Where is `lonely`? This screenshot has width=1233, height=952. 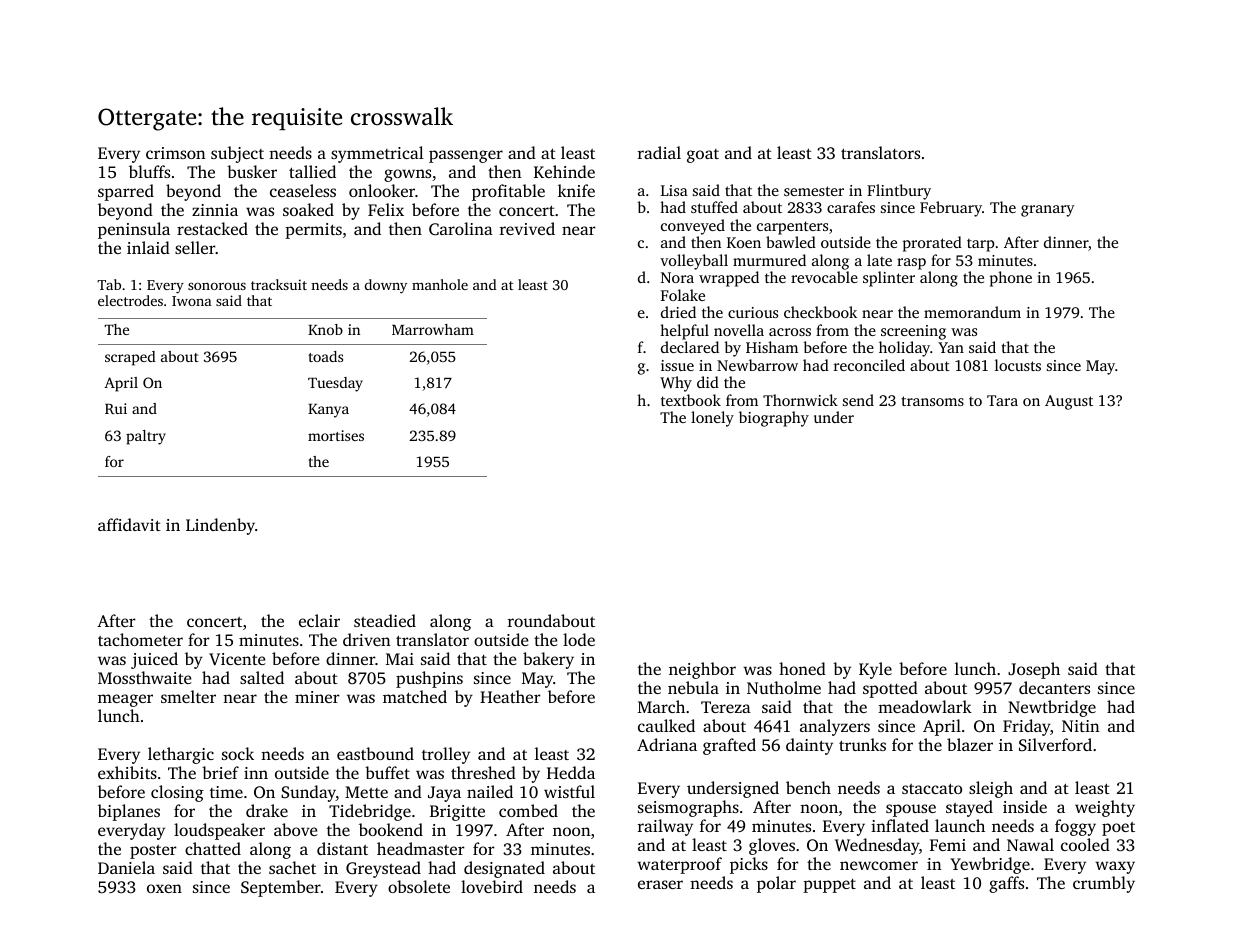
lonely is located at coordinates (712, 419).
